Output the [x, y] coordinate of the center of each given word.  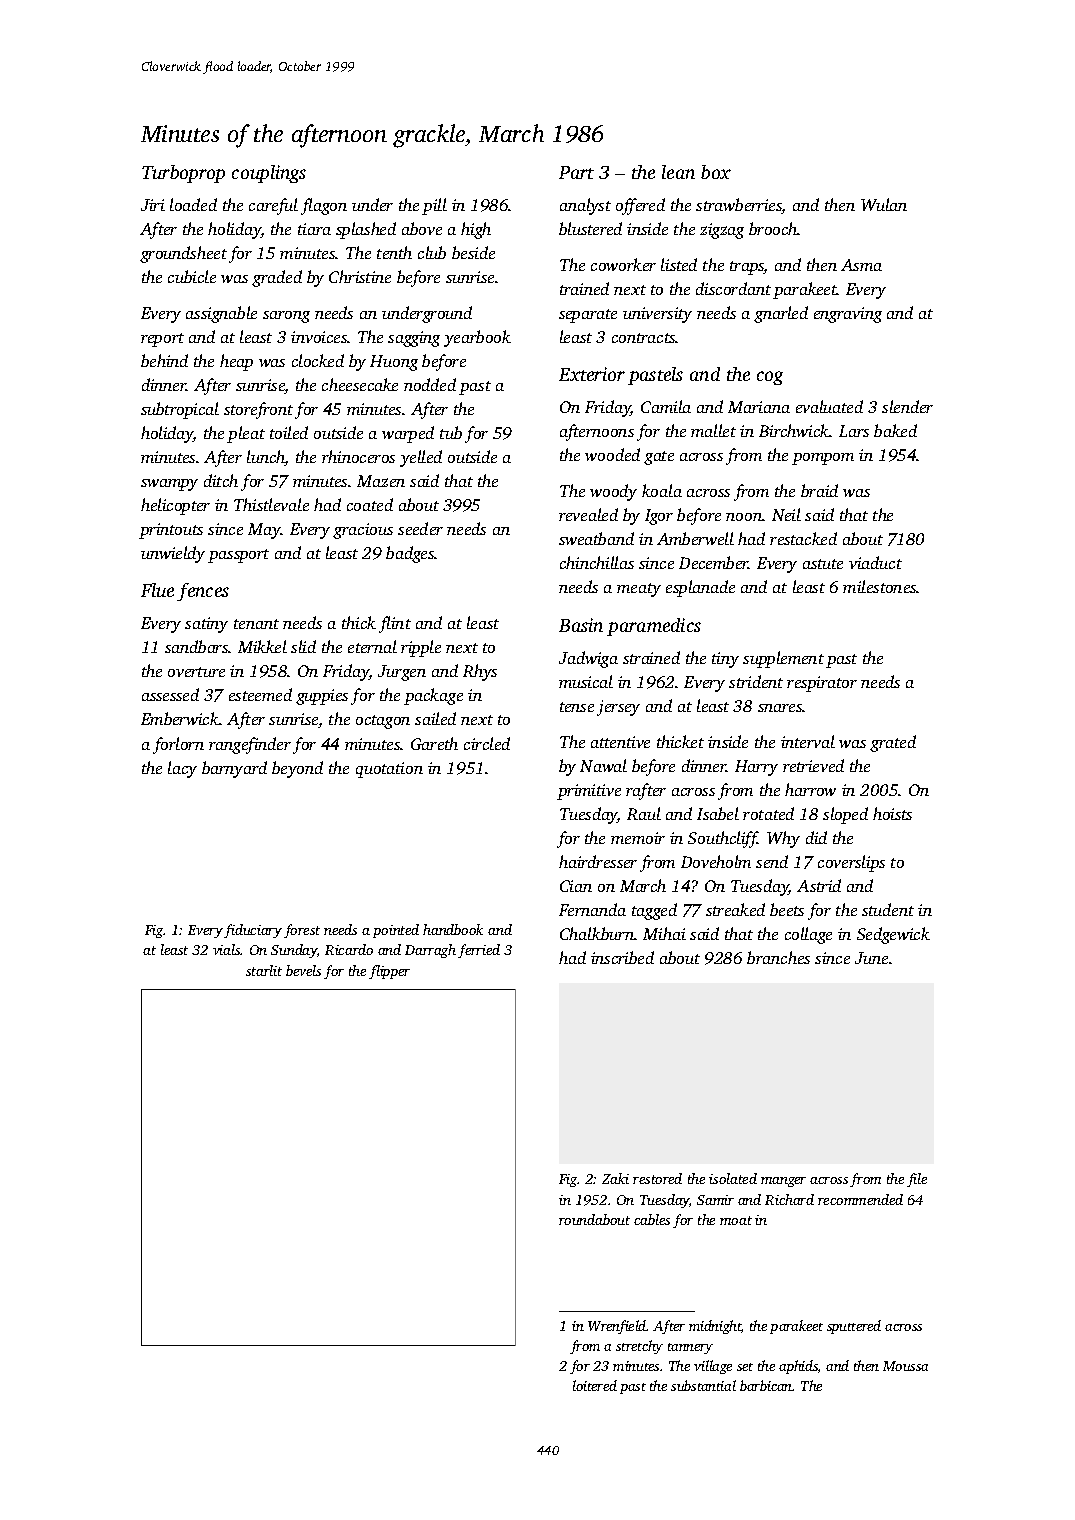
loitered [595, 1385]
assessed [170, 694]
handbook [453, 929]
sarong [286, 317]
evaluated [829, 406]
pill [434, 206]
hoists [892, 813]
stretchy [639, 1347]
